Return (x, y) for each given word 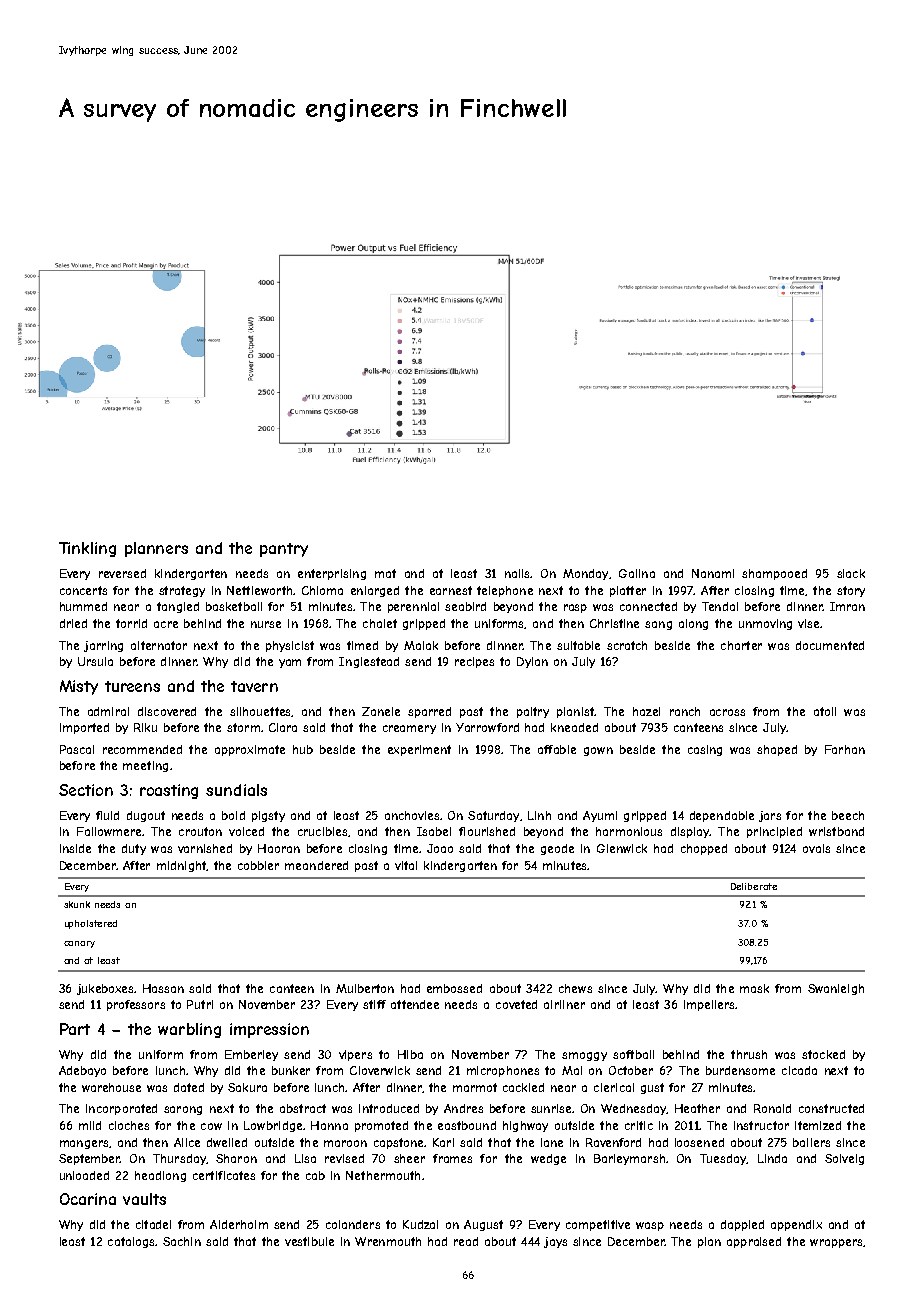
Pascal (77, 749)
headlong (160, 1176)
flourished (487, 831)
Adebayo (82, 1071)
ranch (685, 711)
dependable (722, 816)
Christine (614, 623)
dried (73, 623)
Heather (697, 1108)
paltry (533, 712)
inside (75, 848)
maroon (345, 1143)
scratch (627, 645)
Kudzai (420, 1224)
